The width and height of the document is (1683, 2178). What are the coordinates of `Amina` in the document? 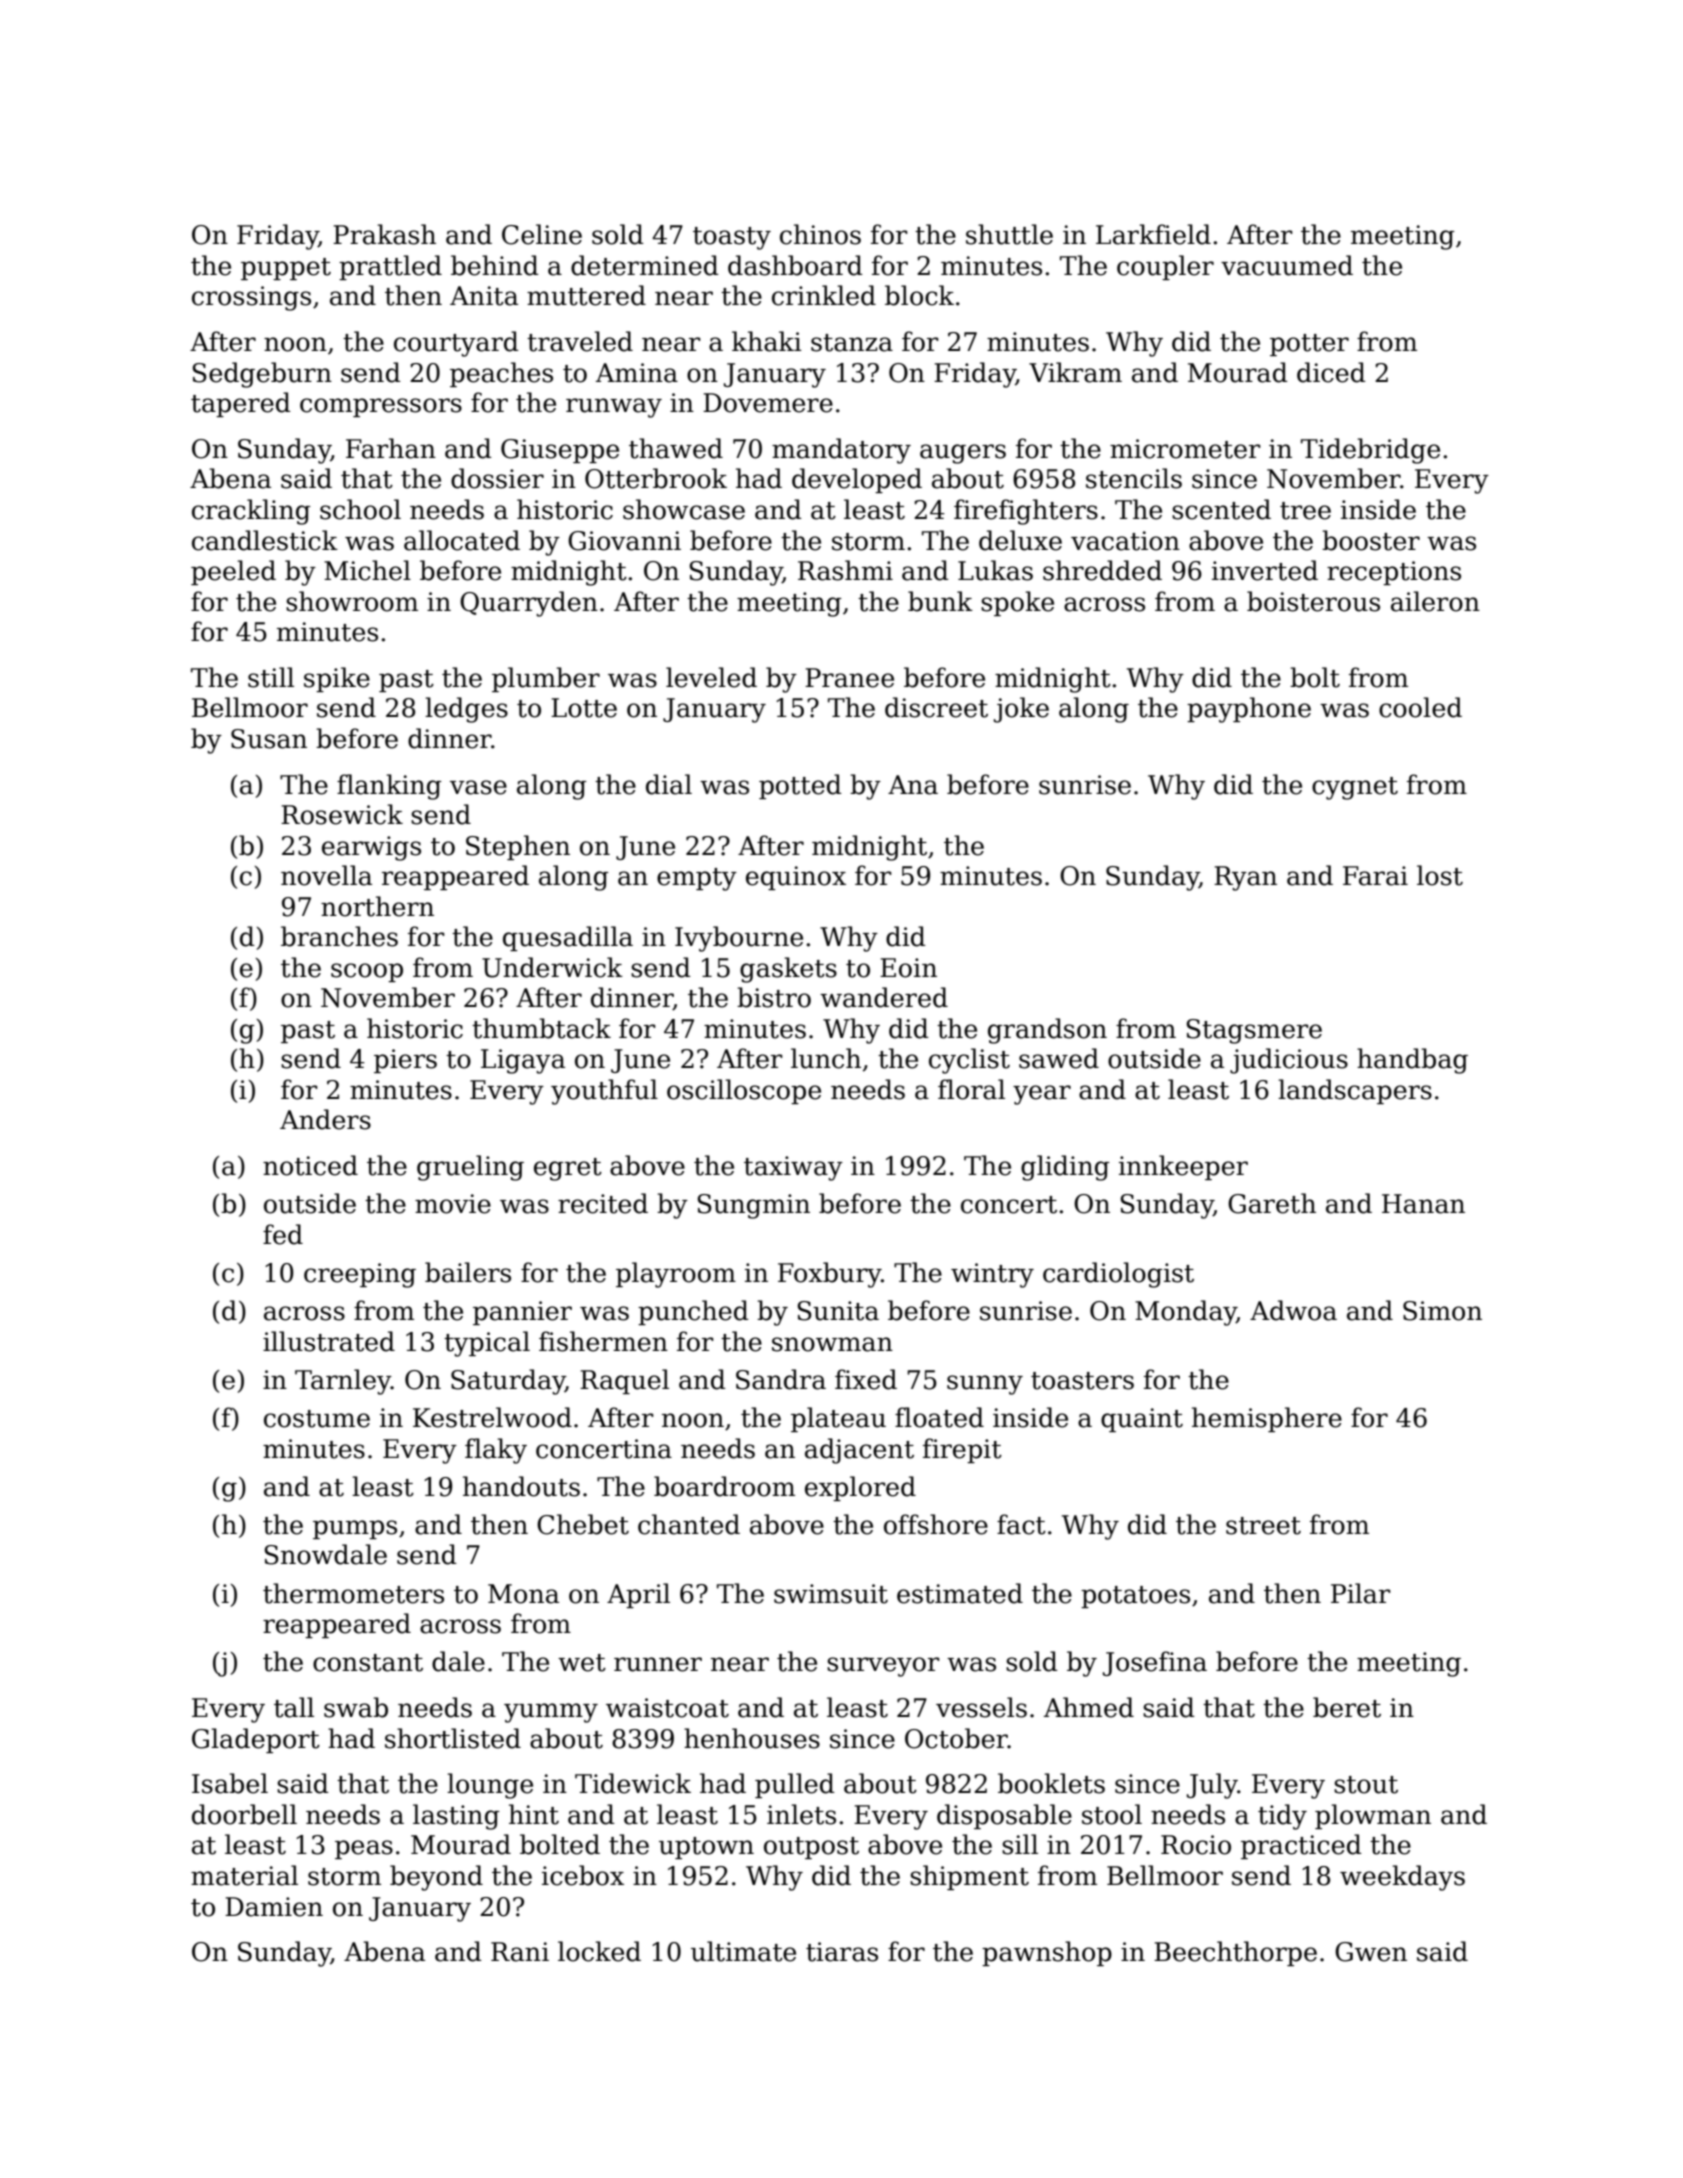 It's located at (637, 373).
